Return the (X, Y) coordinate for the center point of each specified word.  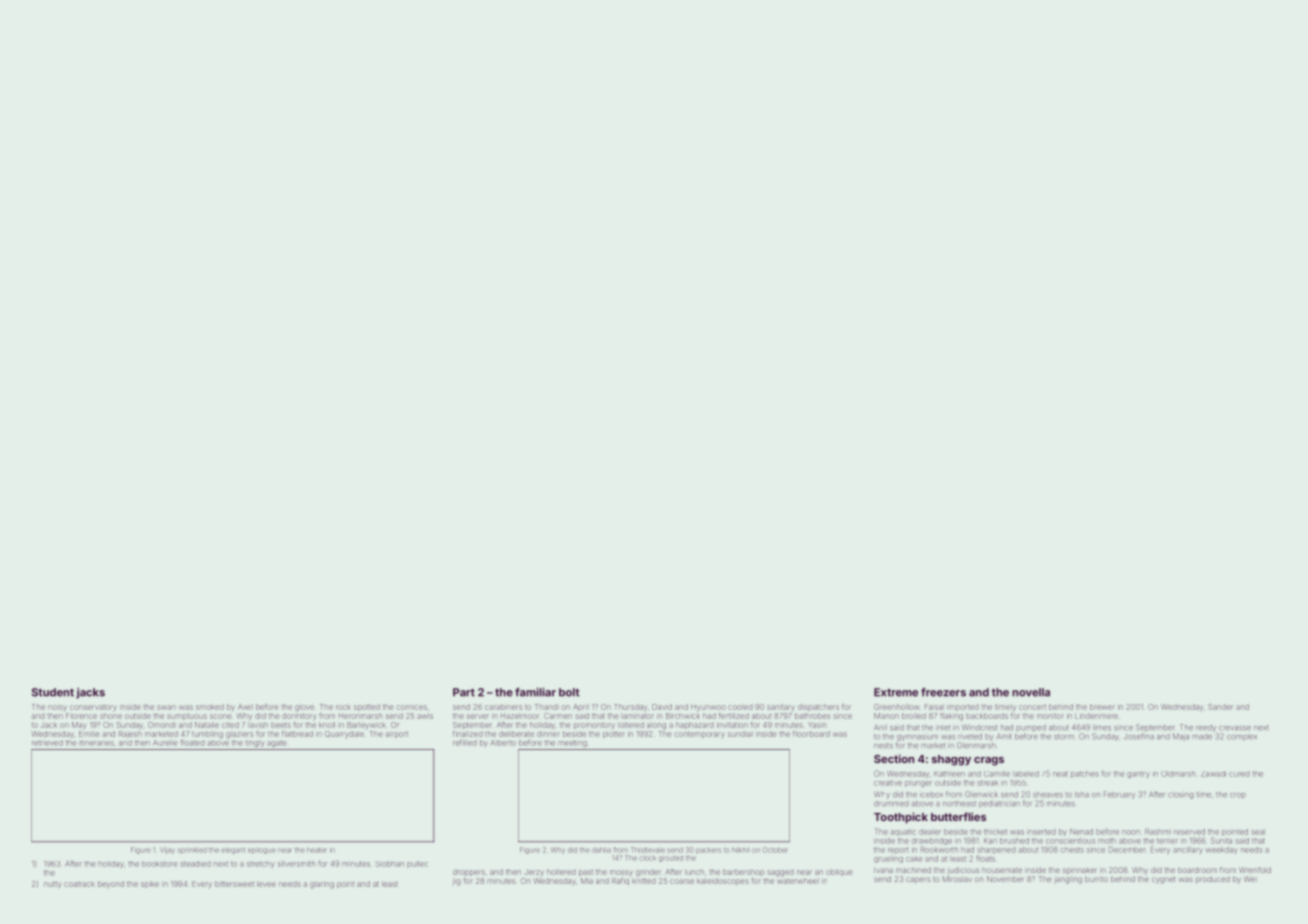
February (1119, 795)
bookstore (160, 864)
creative (888, 783)
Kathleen (949, 774)
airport (396, 735)
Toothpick (901, 818)
